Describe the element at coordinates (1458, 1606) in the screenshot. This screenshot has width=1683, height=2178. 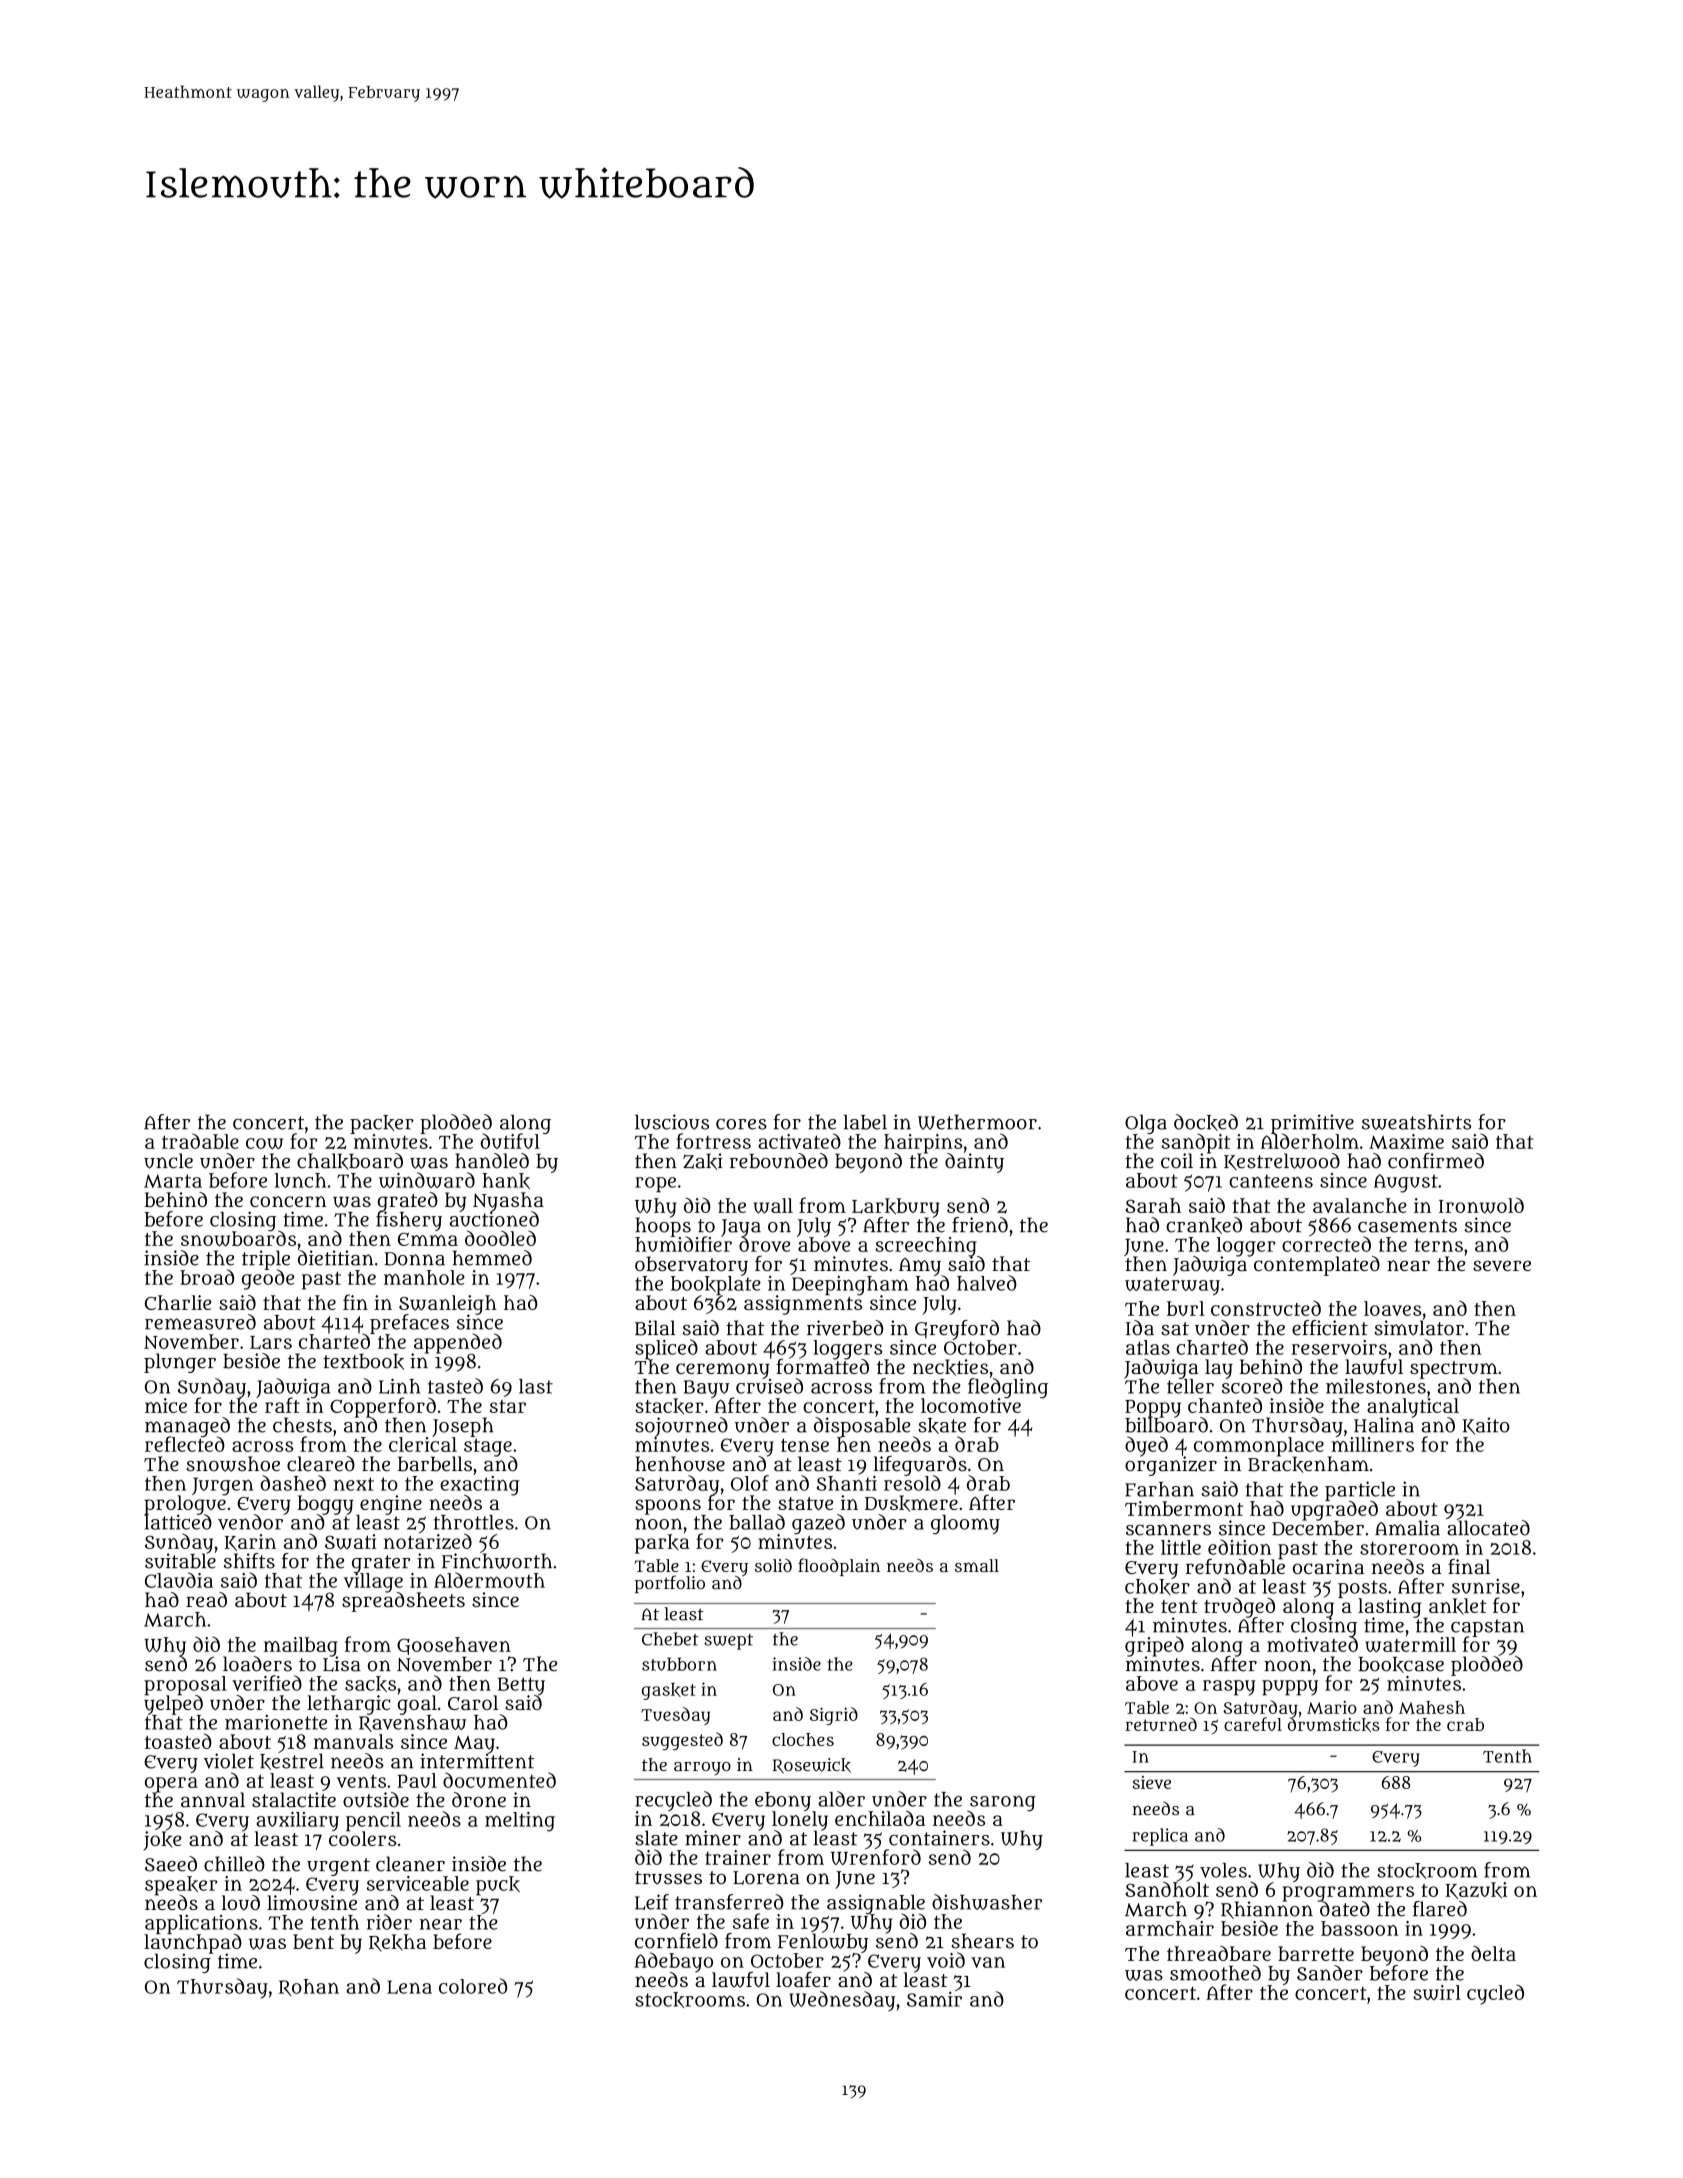
I see `anklet` at that location.
